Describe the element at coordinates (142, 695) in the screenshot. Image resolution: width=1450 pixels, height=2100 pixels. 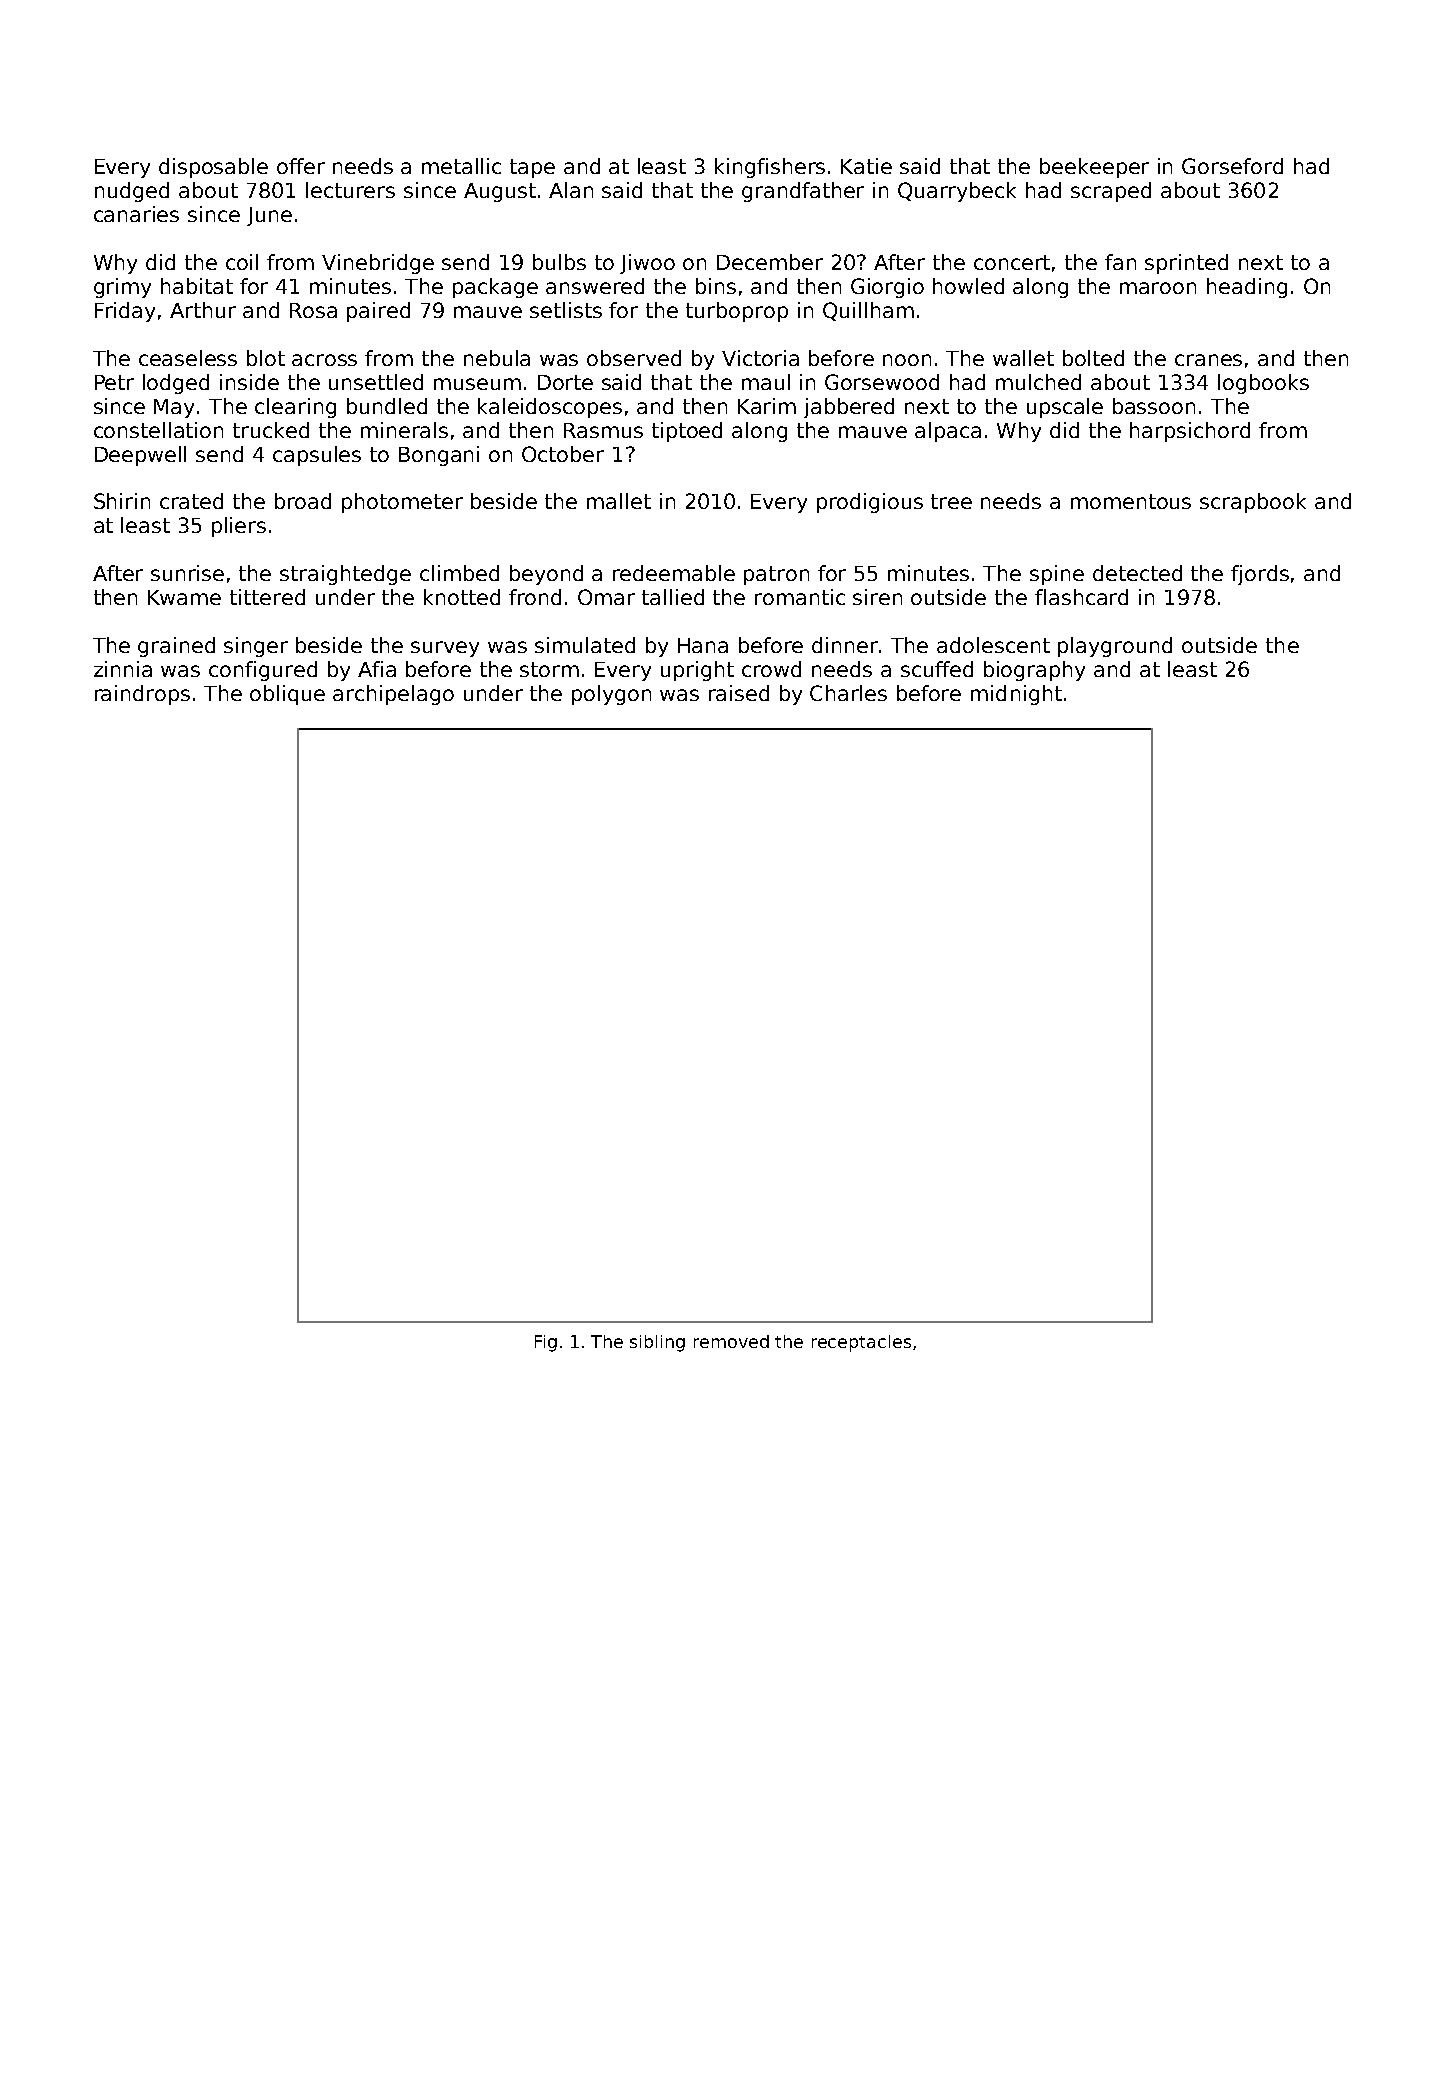
I see `raindrops` at that location.
